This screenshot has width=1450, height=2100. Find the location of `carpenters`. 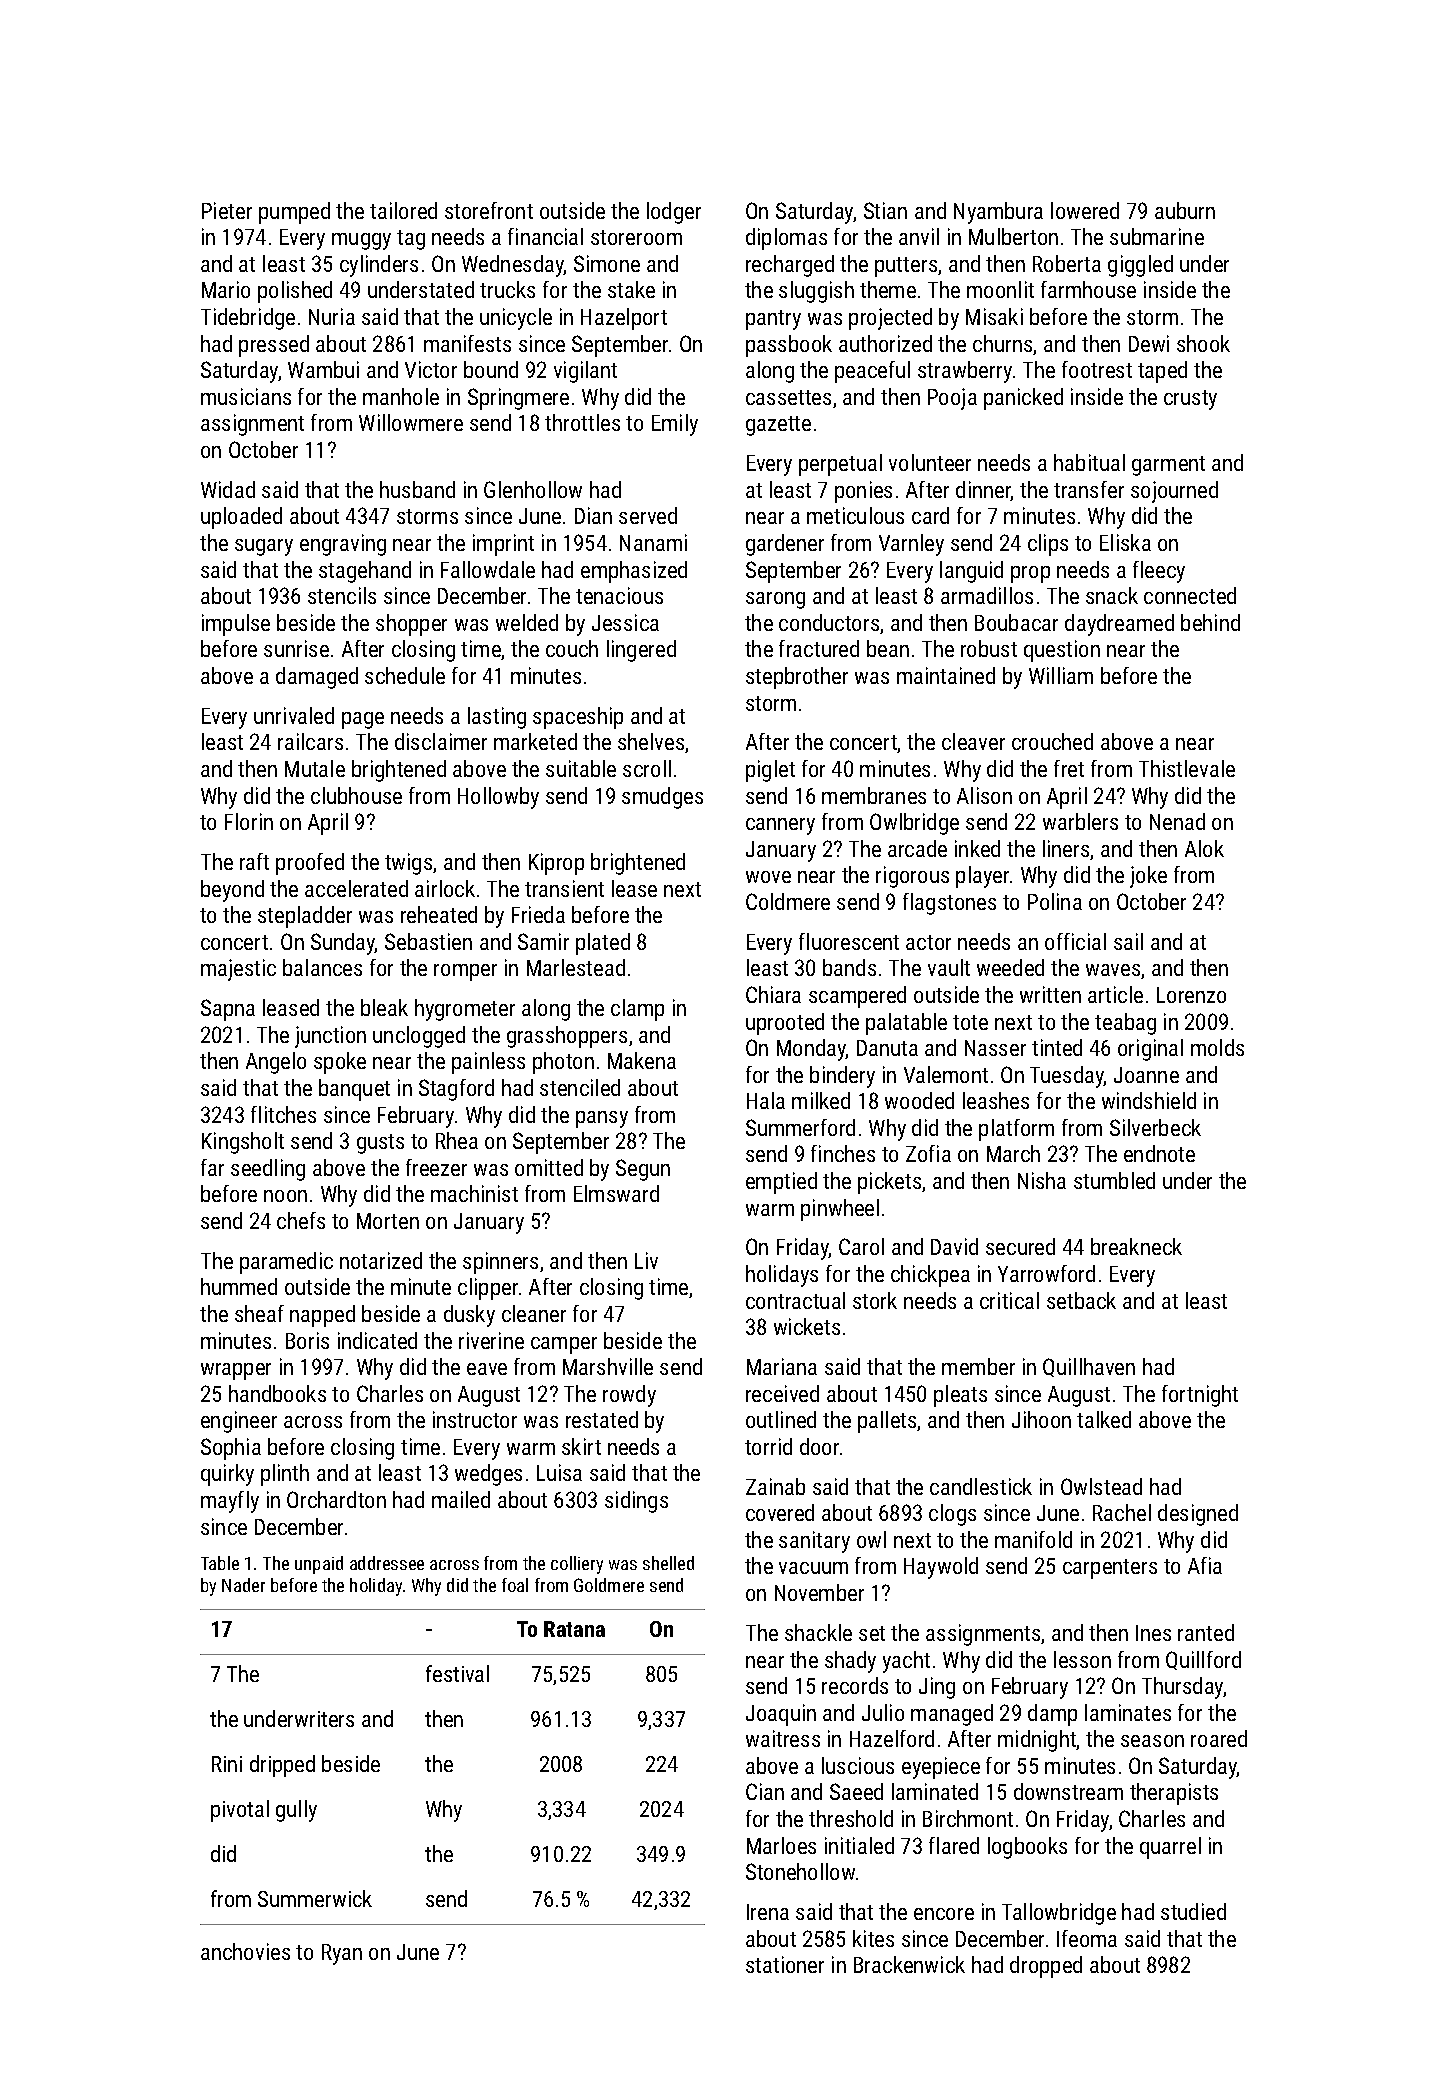

carpenters is located at coordinates (1110, 1569).
